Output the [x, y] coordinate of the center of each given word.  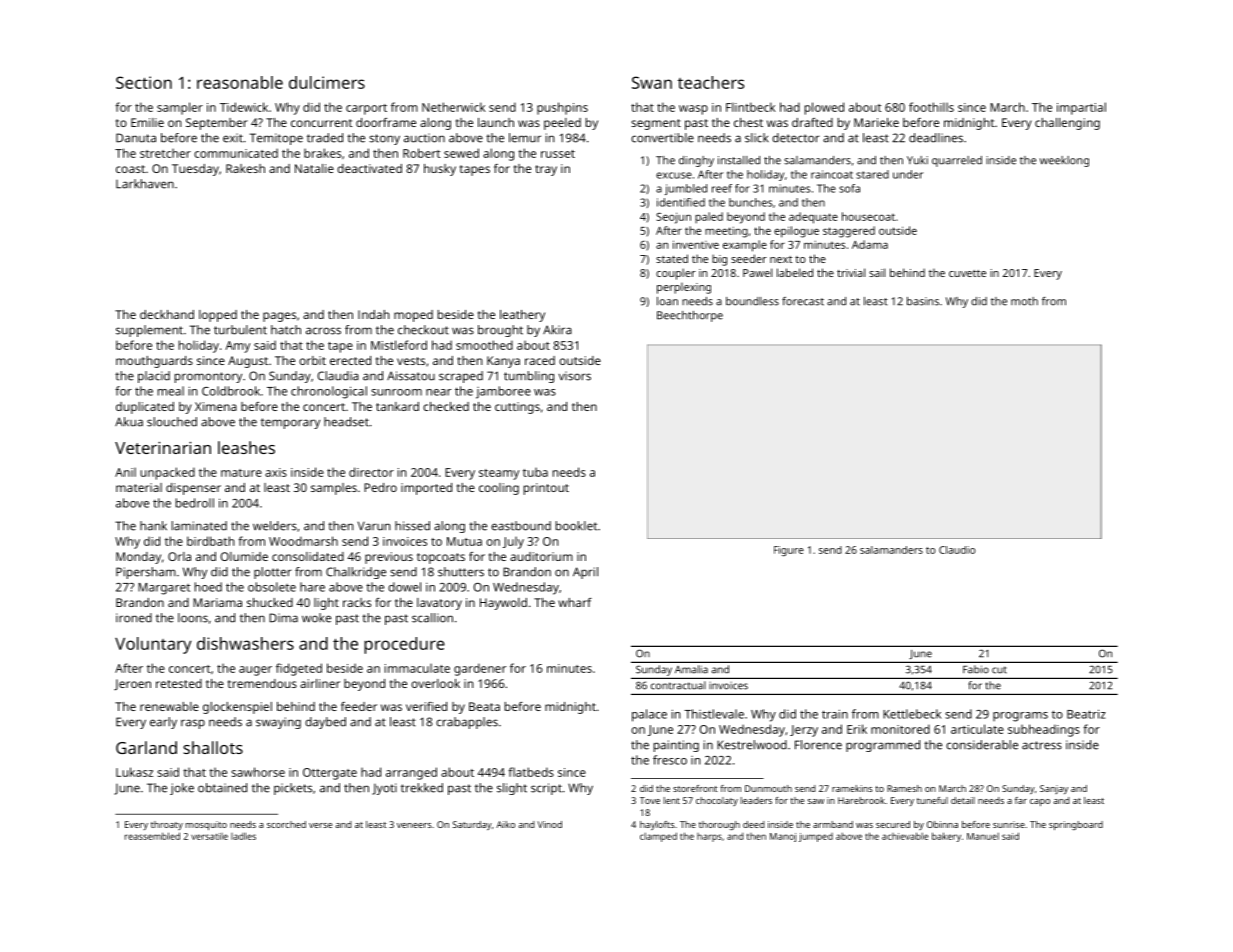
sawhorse [258, 772]
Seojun [673, 218]
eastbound [521, 526]
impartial [1081, 108]
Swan [652, 82]
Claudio [957, 550]
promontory [208, 377]
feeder [359, 706]
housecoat [868, 216]
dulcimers [327, 82]
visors [575, 376]
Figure [789, 551]
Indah [373, 314]
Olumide [244, 556]
